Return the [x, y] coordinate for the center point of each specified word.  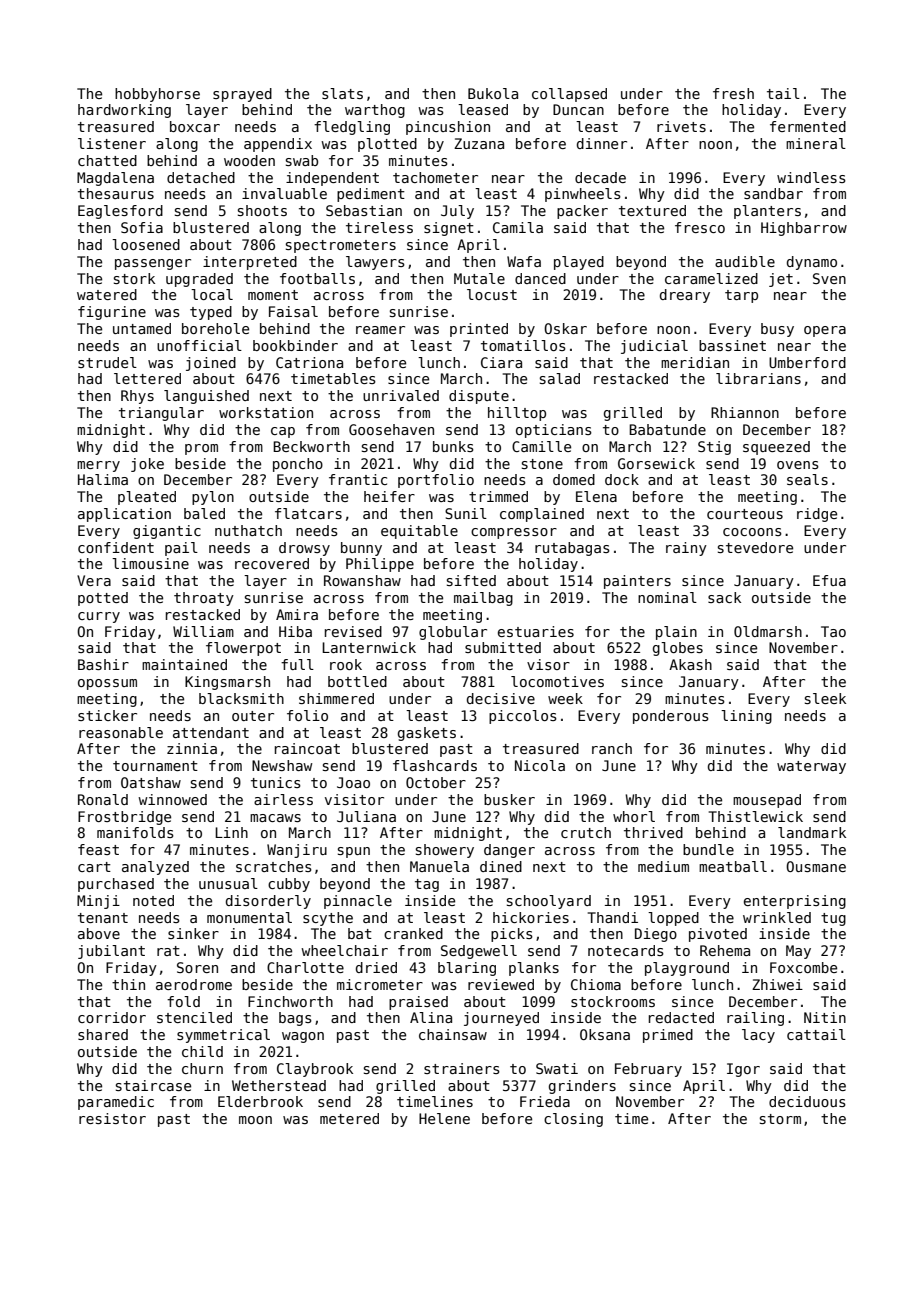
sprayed [242, 95]
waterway [811, 767]
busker [509, 799]
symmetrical [223, 1036]
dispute [479, 397]
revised [353, 631]
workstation [266, 412]
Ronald [103, 799]
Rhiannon [745, 412]
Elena [596, 496]
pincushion [448, 128]
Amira [297, 614]
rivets [681, 126]
